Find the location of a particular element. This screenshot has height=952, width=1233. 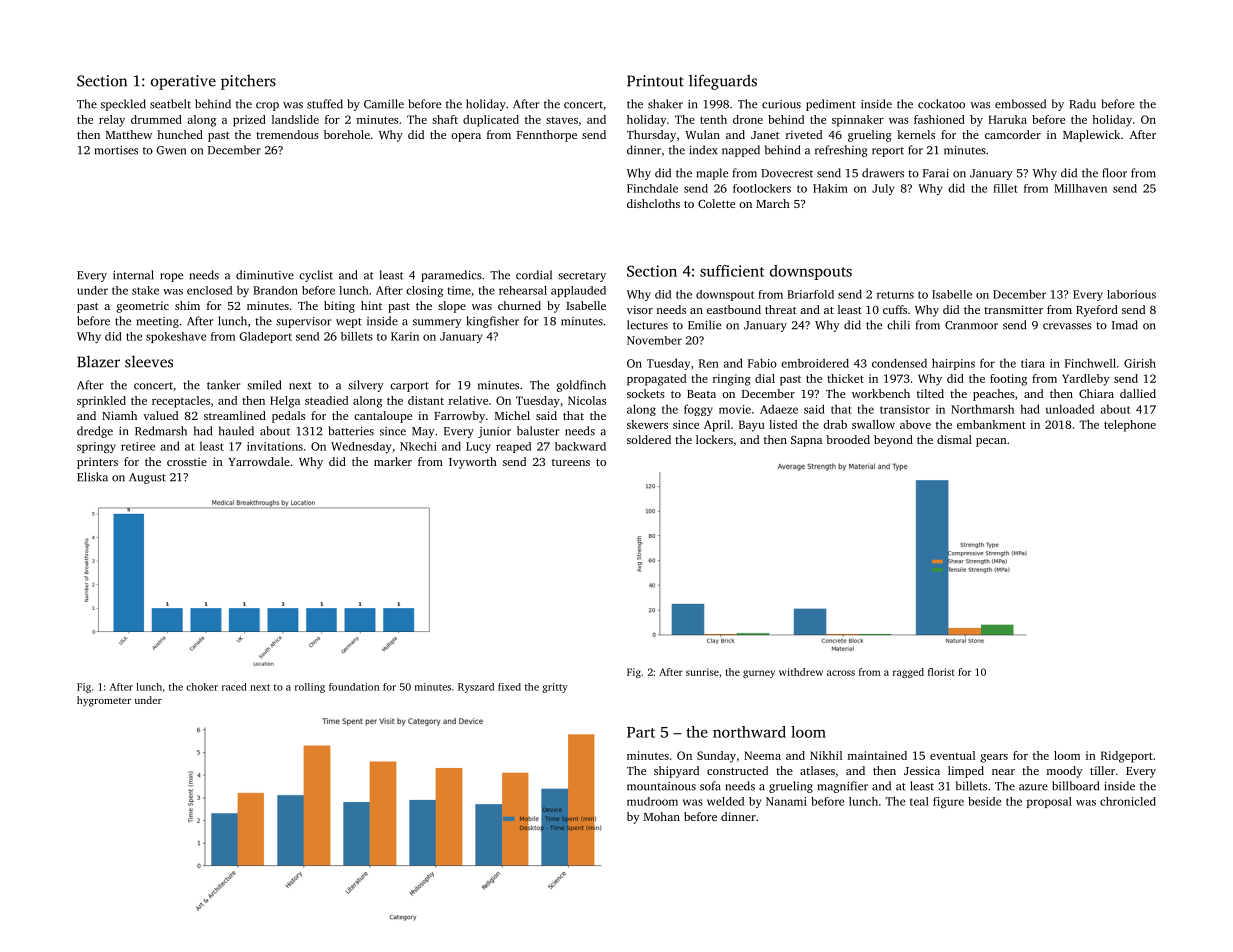

Imad is located at coordinates (1125, 325).
